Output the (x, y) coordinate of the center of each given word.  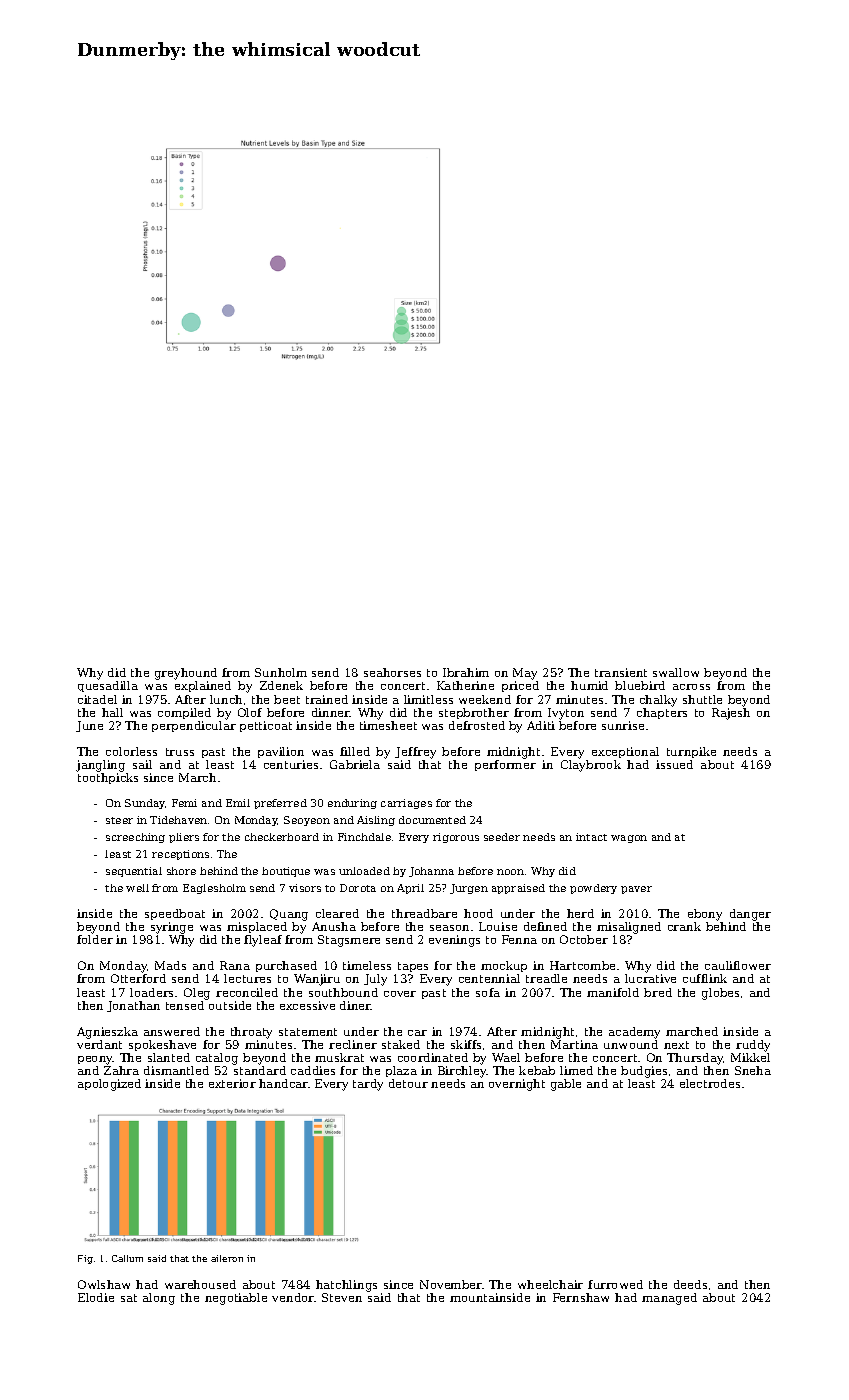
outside (230, 1005)
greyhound (186, 674)
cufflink (705, 978)
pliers (184, 838)
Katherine (465, 685)
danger (750, 915)
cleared (337, 913)
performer (505, 765)
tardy (368, 1085)
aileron (227, 1258)
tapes (413, 967)
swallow (676, 672)
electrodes (710, 1083)
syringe (172, 928)
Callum (127, 1258)
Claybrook (591, 766)
